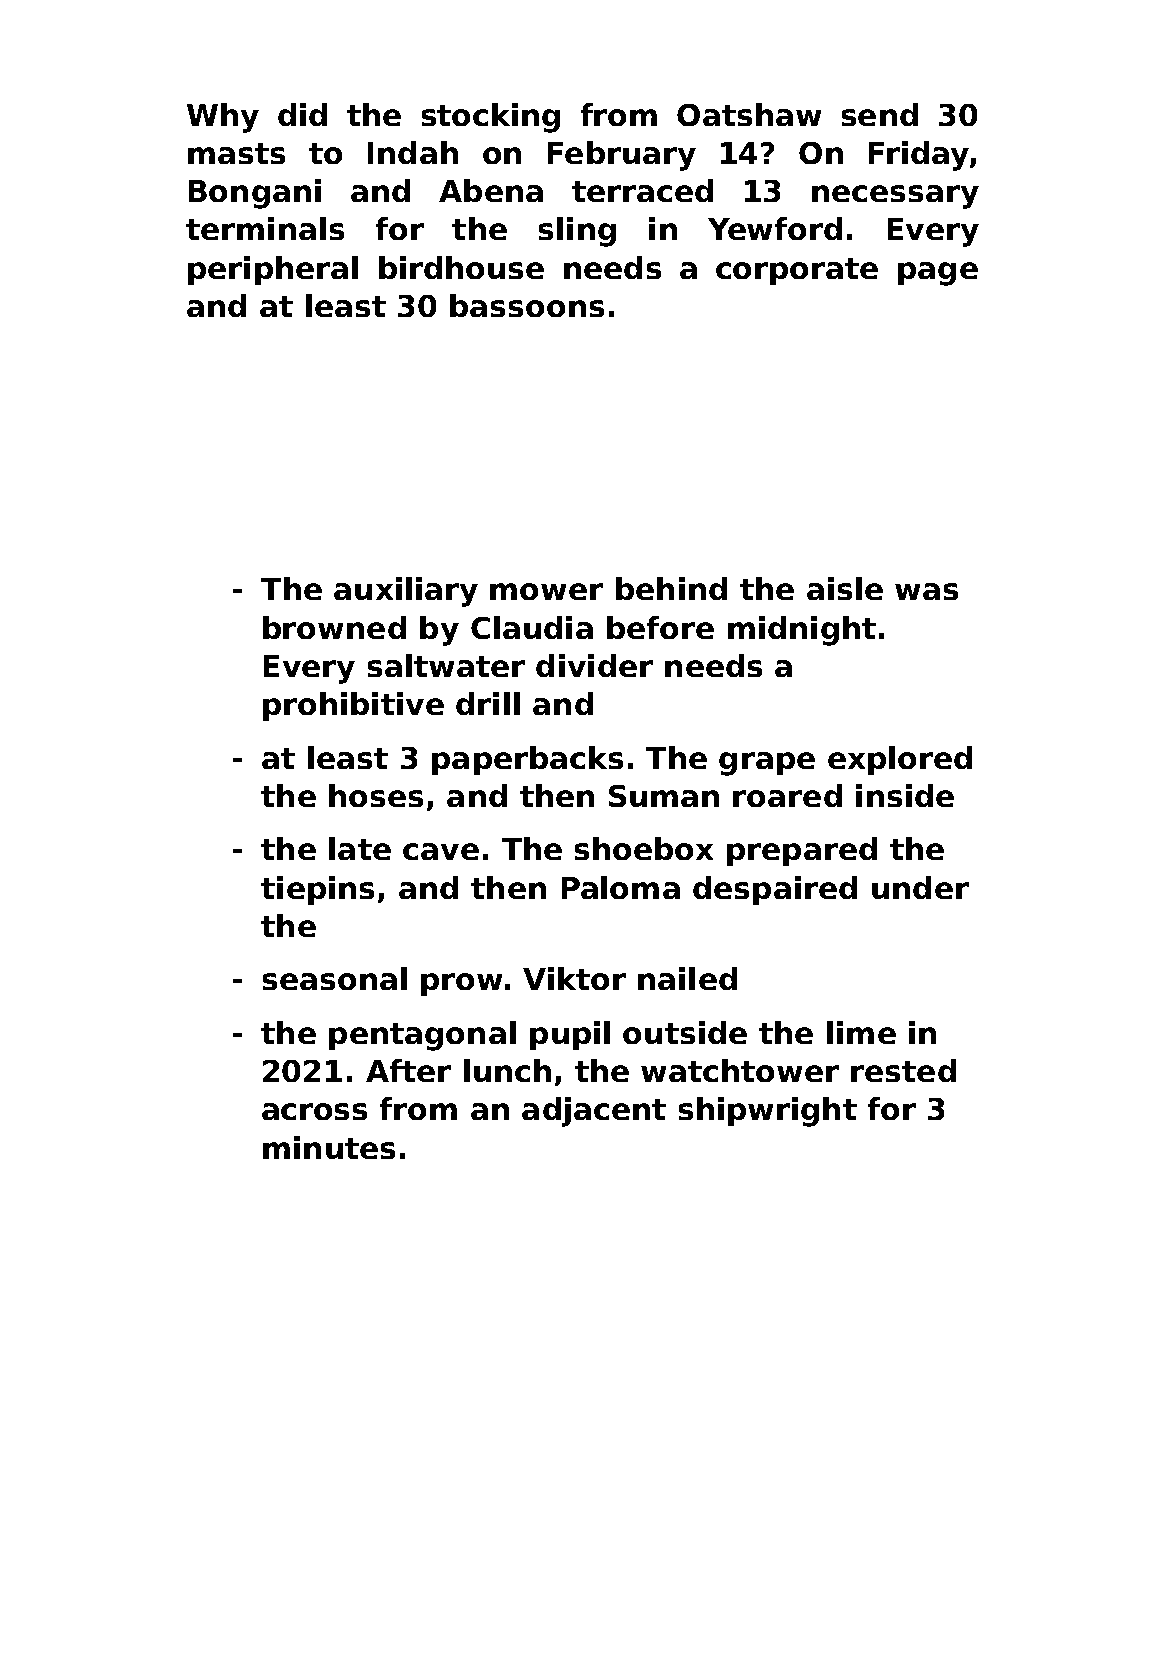  What do you see at coordinates (302, 114) in the page?
I see `did` at bounding box center [302, 114].
